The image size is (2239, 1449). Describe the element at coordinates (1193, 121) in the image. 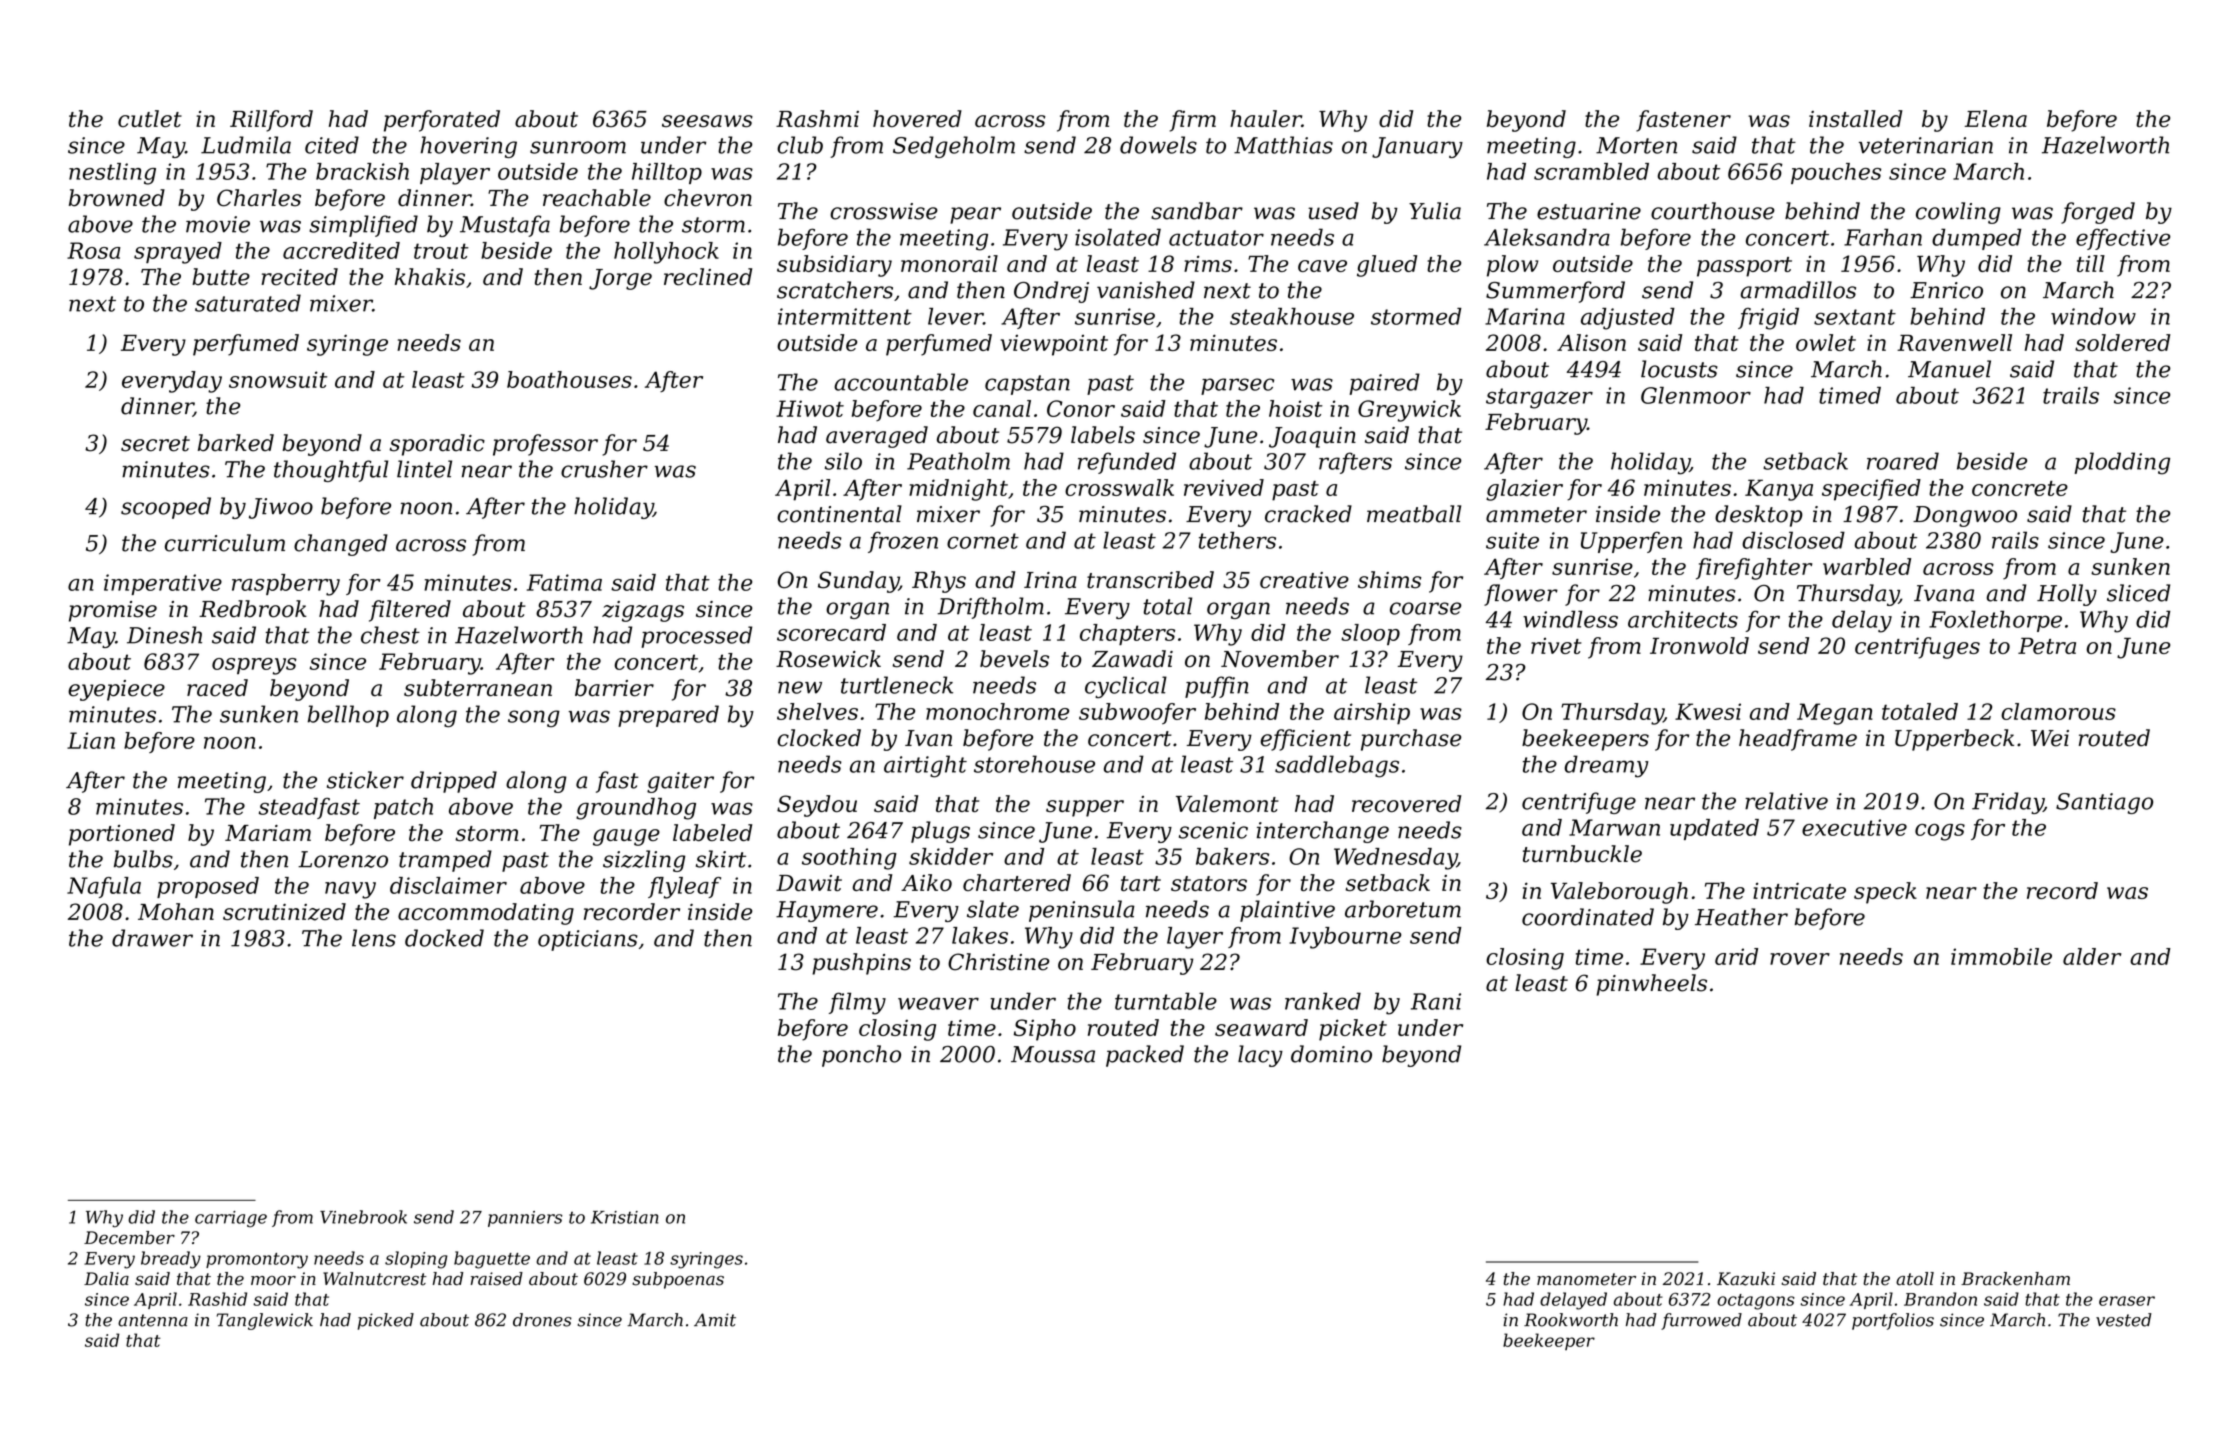

I see `firm` at that location.
